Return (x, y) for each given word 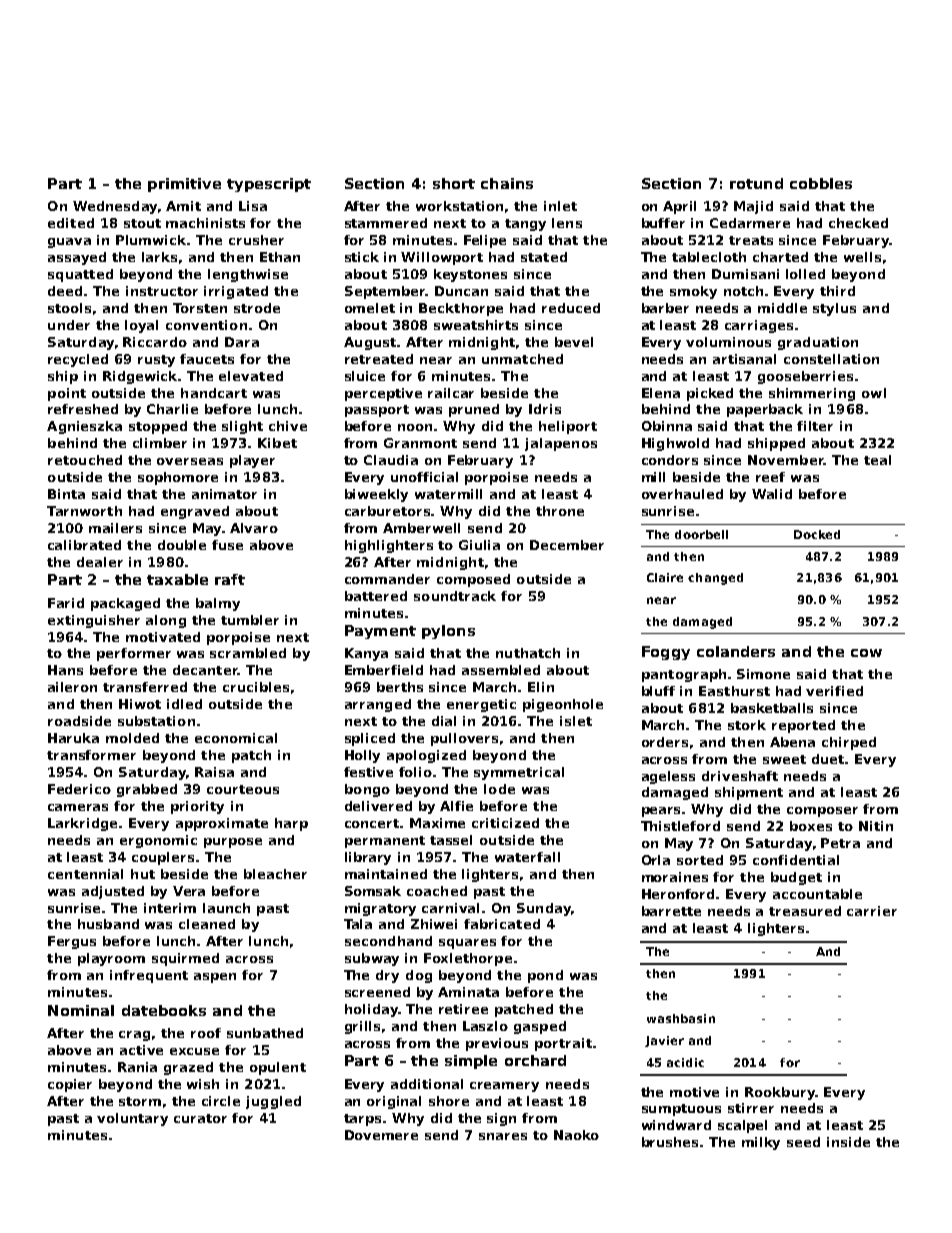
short (454, 183)
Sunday (544, 909)
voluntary (132, 1119)
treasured (805, 911)
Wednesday (115, 207)
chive (288, 426)
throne (560, 511)
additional (427, 1084)
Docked (817, 534)
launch (226, 908)
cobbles (821, 183)
